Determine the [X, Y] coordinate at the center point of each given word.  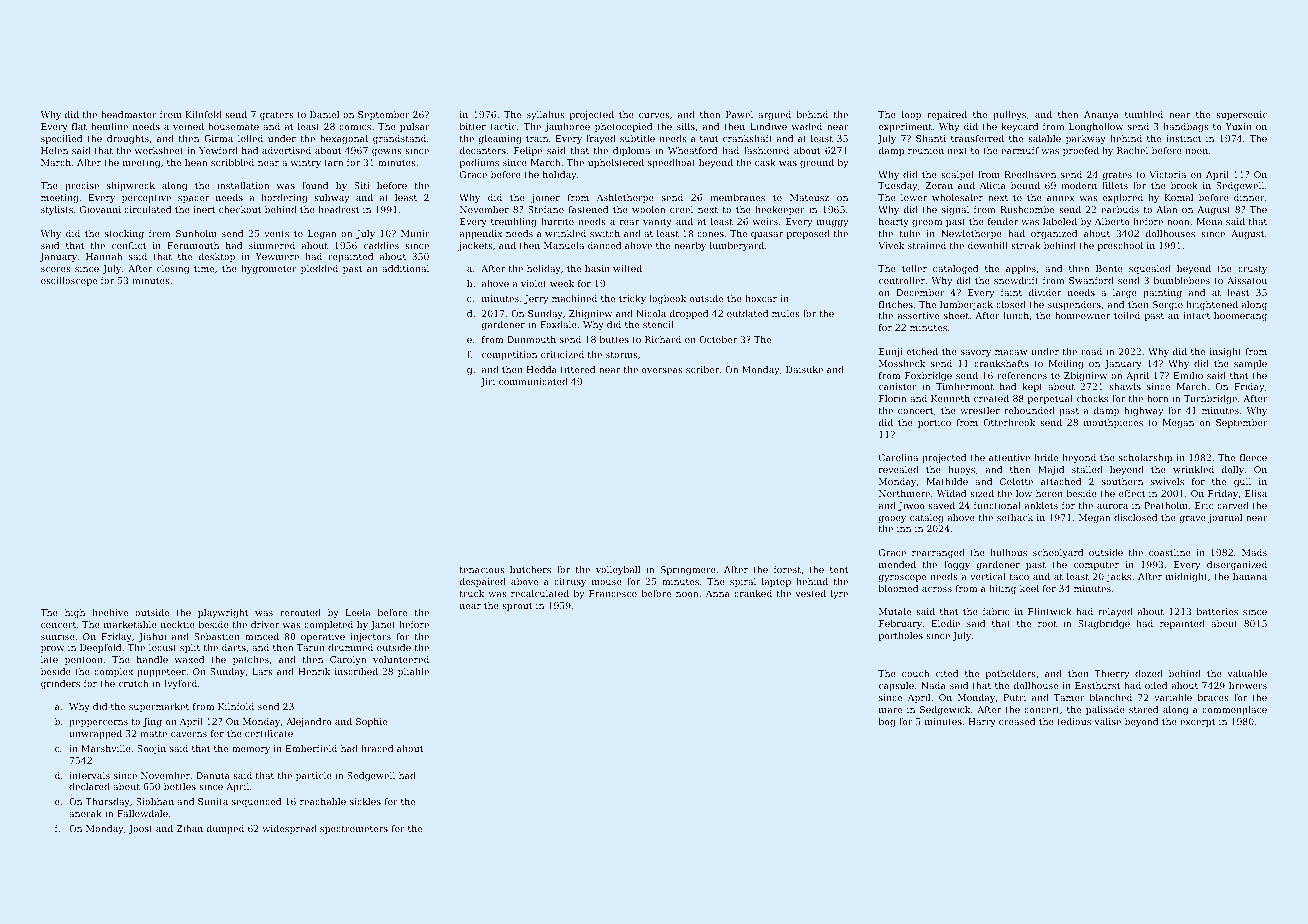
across [937, 589]
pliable [413, 672]
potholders [1011, 674]
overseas [662, 370]
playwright [223, 613]
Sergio [1168, 305]
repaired [947, 115]
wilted [627, 268]
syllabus [546, 115]
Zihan [190, 828]
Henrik [314, 671]
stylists [57, 210]
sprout [517, 607]
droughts [128, 139]
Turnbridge [1210, 399]
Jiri [487, 382]
